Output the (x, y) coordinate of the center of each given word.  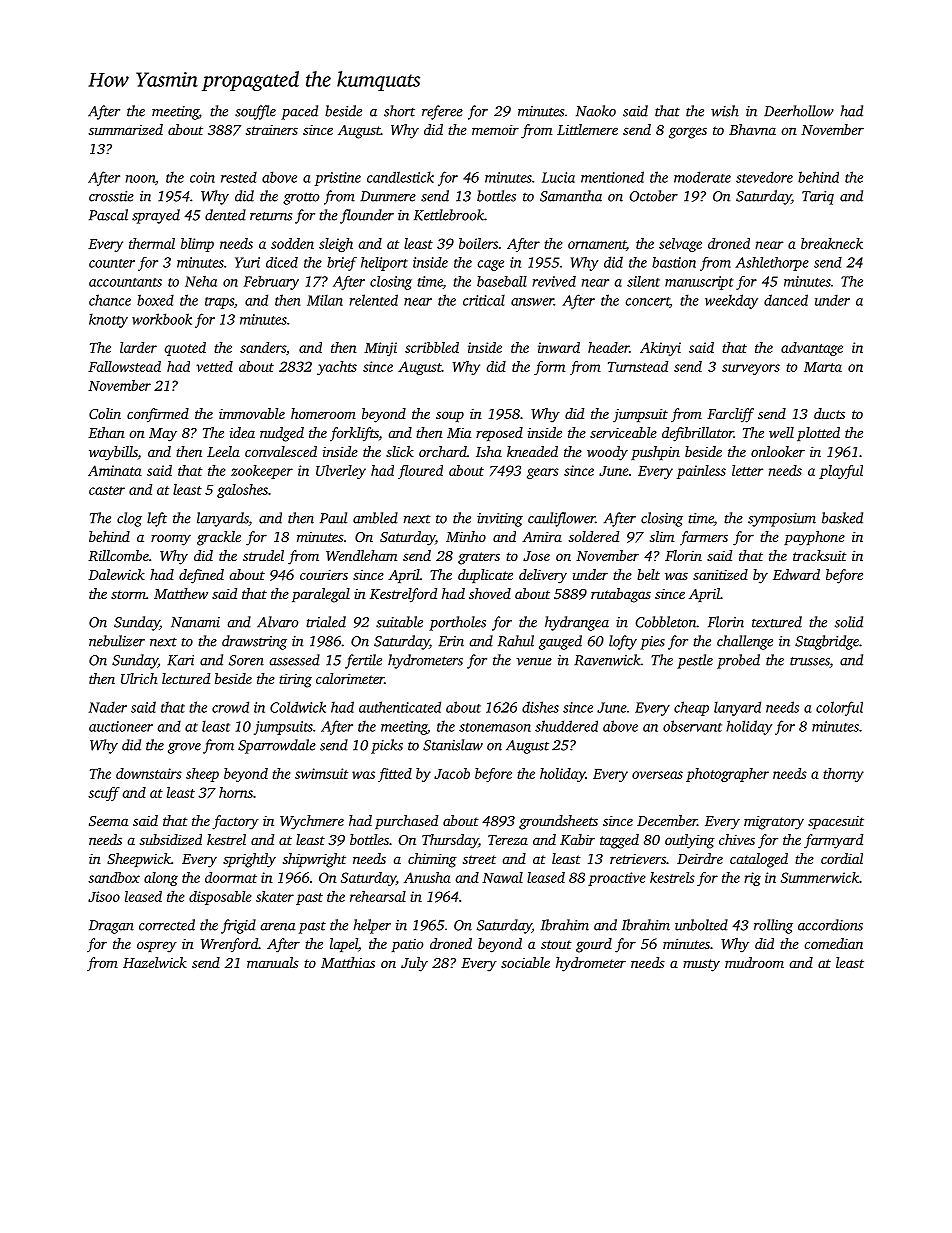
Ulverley (341, 472)
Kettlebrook (449, 215)
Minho (466, 536)
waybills (113, 453)
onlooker (778, 451)
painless (701, 472)
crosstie (111, 196)
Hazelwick (155, 962)
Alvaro (277, 622)
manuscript (699, 283)
